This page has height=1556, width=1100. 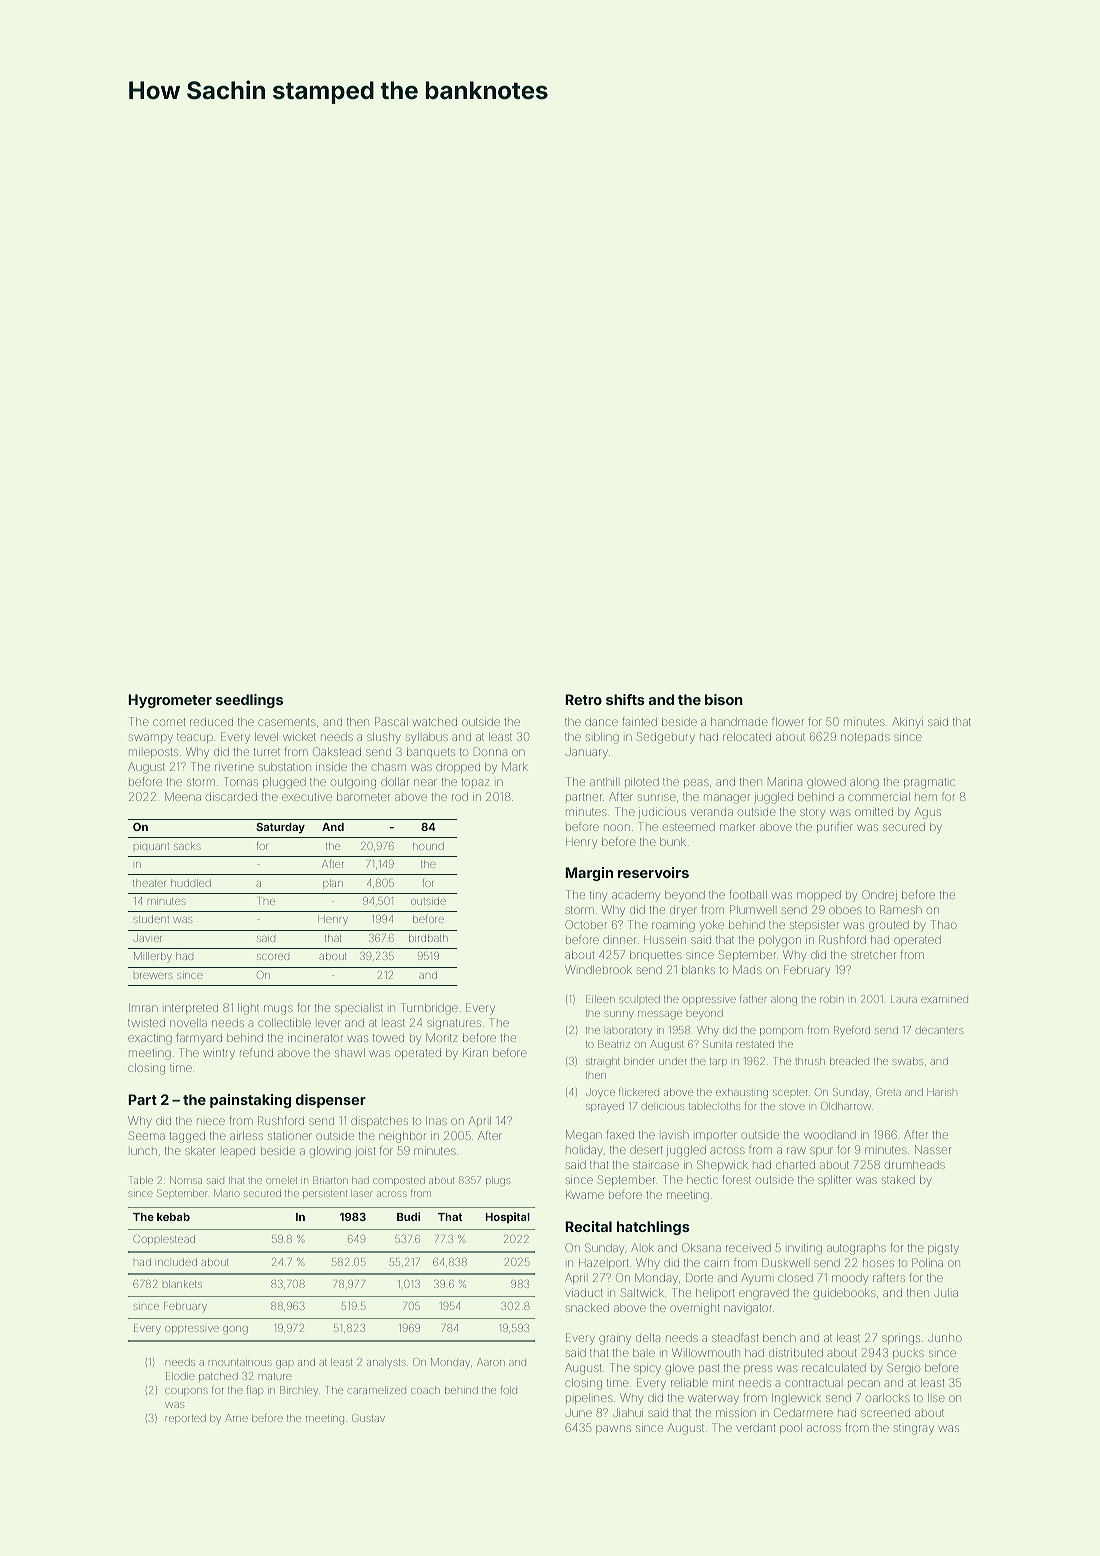 What do you see at coordinates (850, 1279) in the page?
I see `moody` at bounding box center [850, 1279].
